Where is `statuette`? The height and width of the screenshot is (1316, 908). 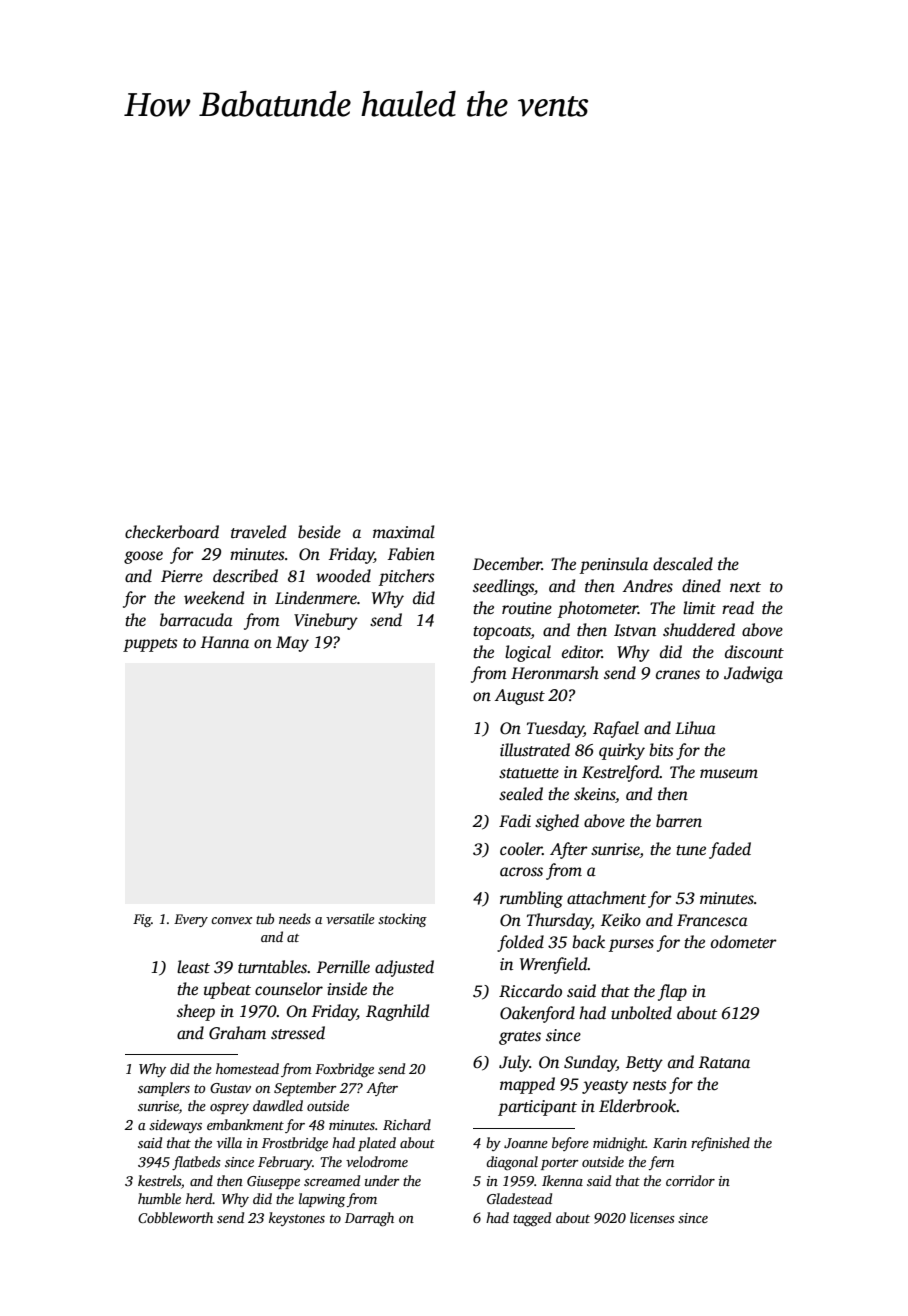 statuette is located at coordinates (529, 773).
